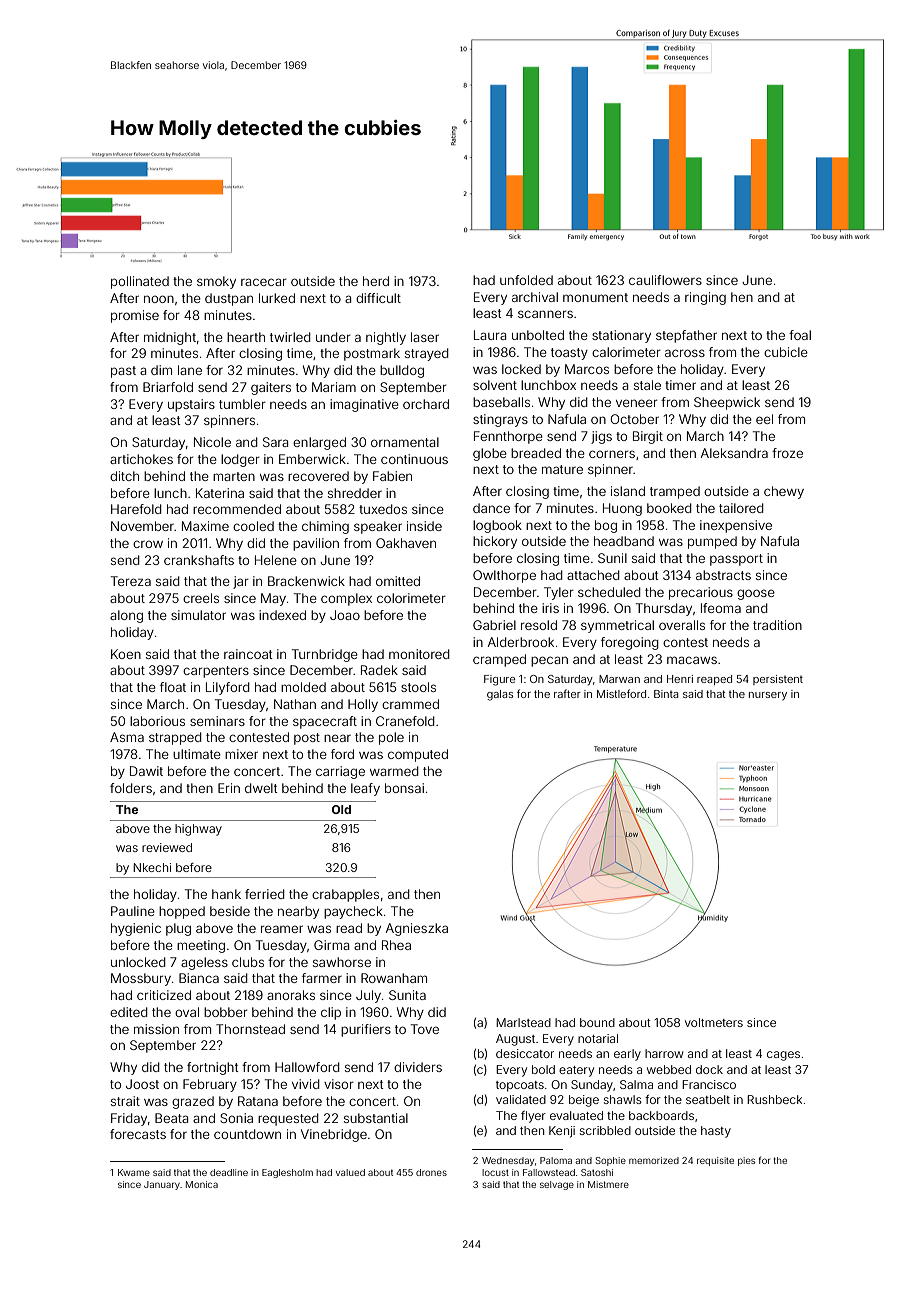 This page has width=924, height=1308. What do you see at coordinates (140, 282) in the page?
I see `pollinated` at bounding box center [140, 282].
